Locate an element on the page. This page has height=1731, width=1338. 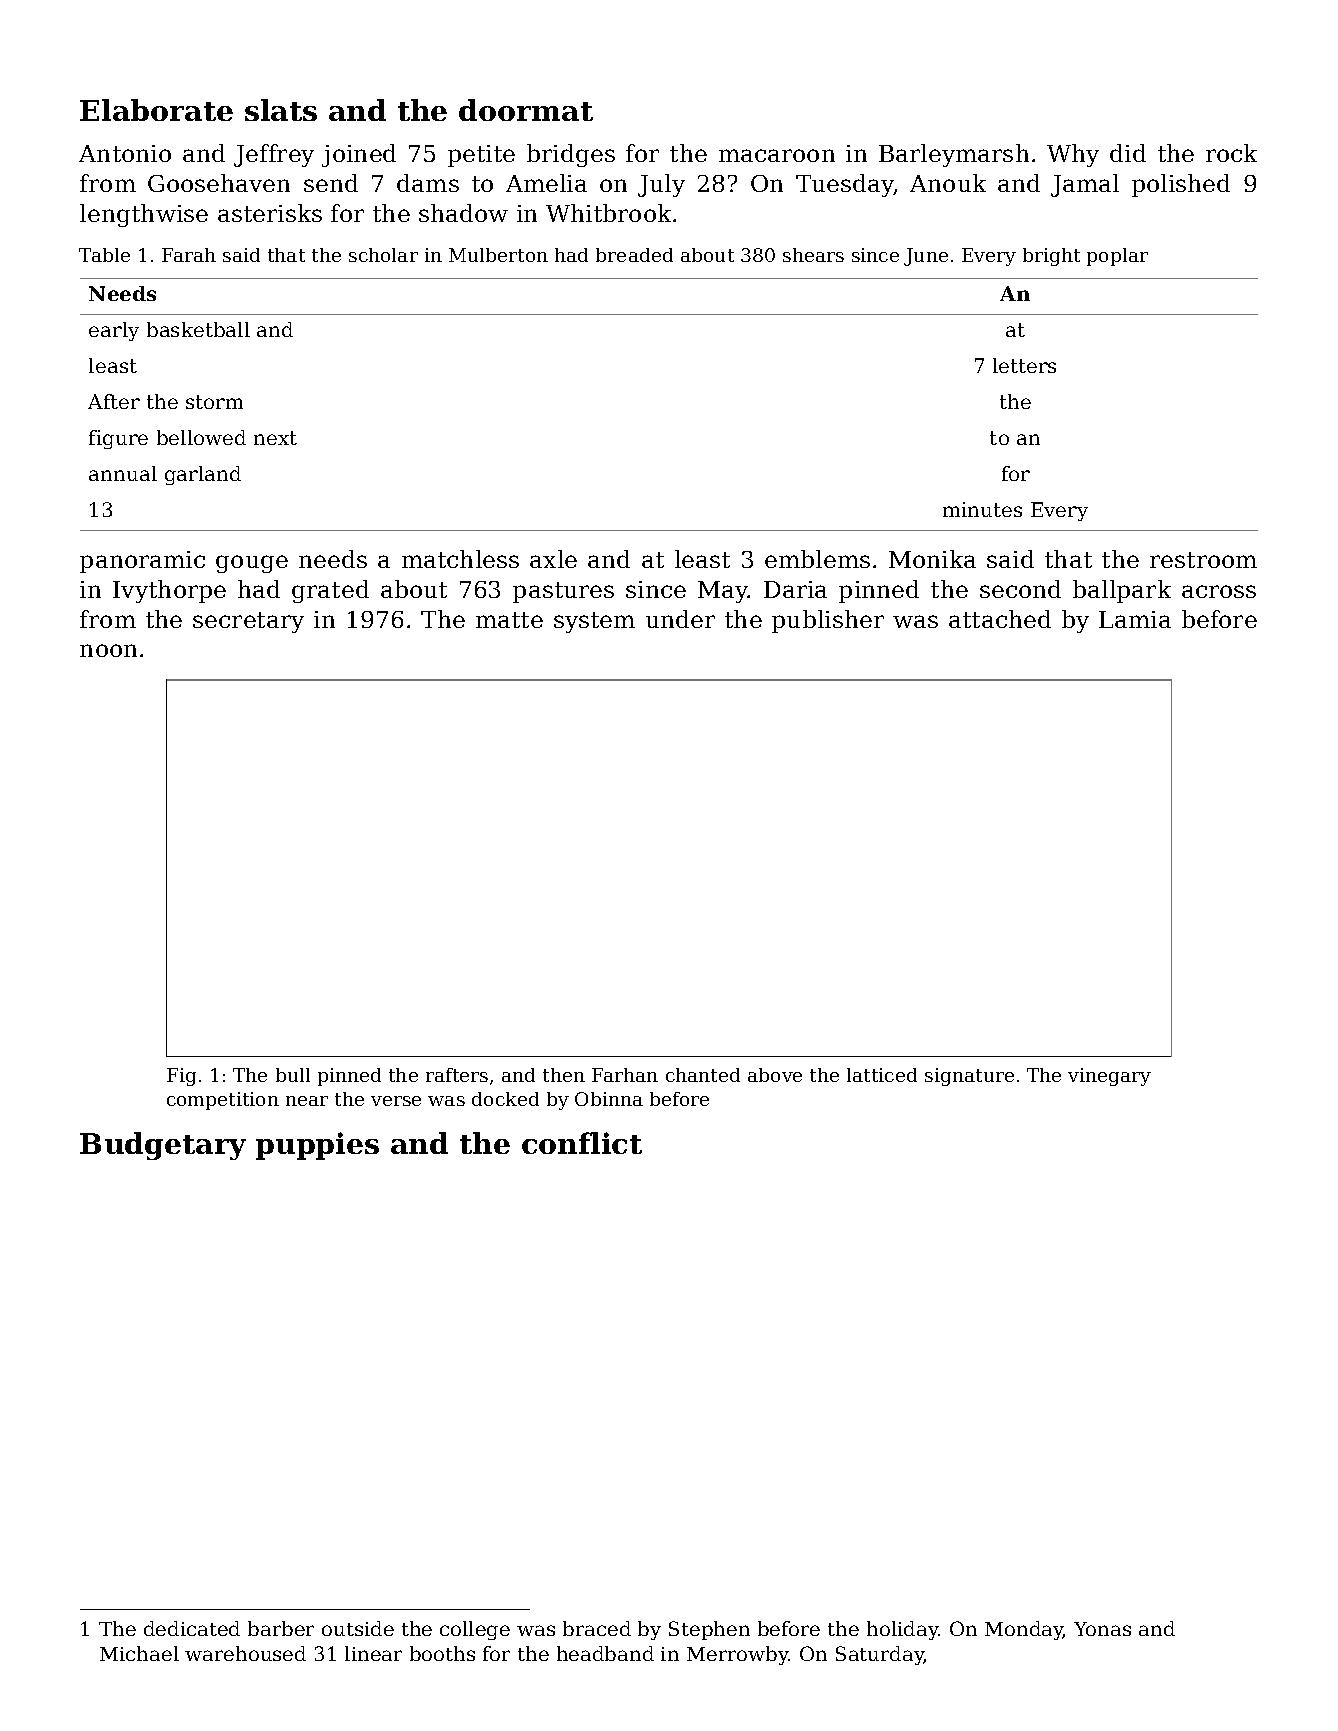
Saturday is located at coordinates (880, 1655).
